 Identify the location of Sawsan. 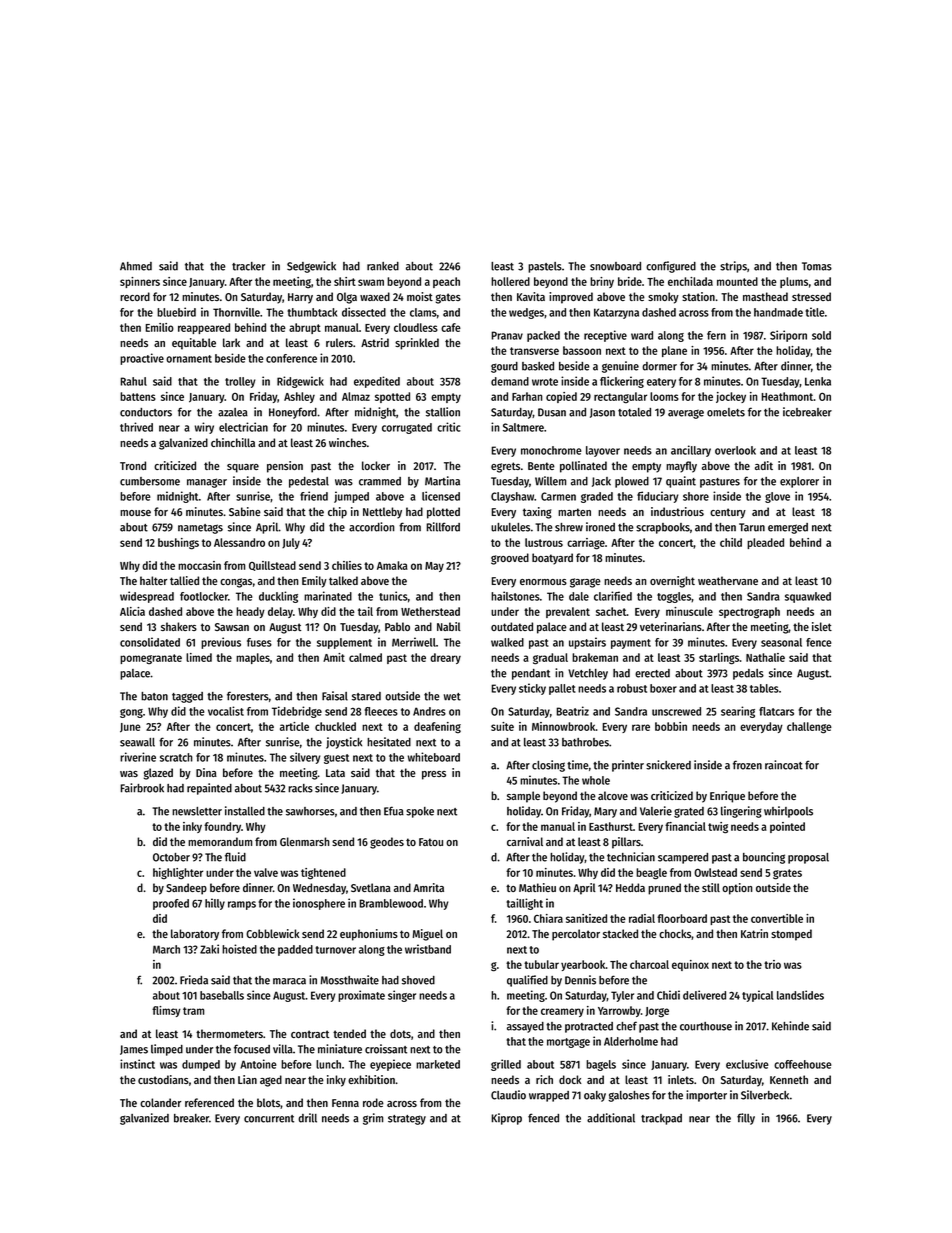
(232, 627).
